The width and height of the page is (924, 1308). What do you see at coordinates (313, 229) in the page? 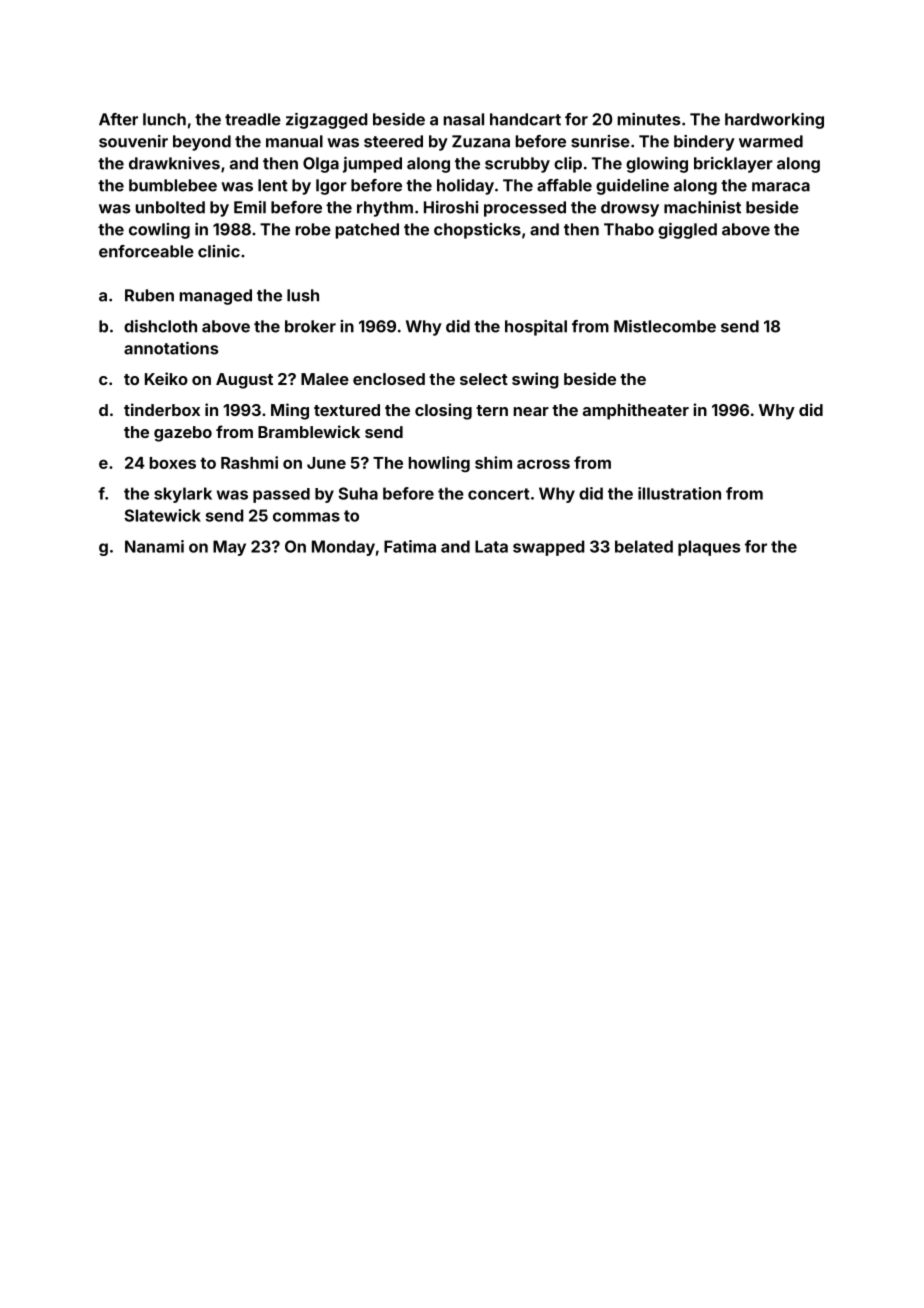
I see `robe` at bounding box center [313, 229].
